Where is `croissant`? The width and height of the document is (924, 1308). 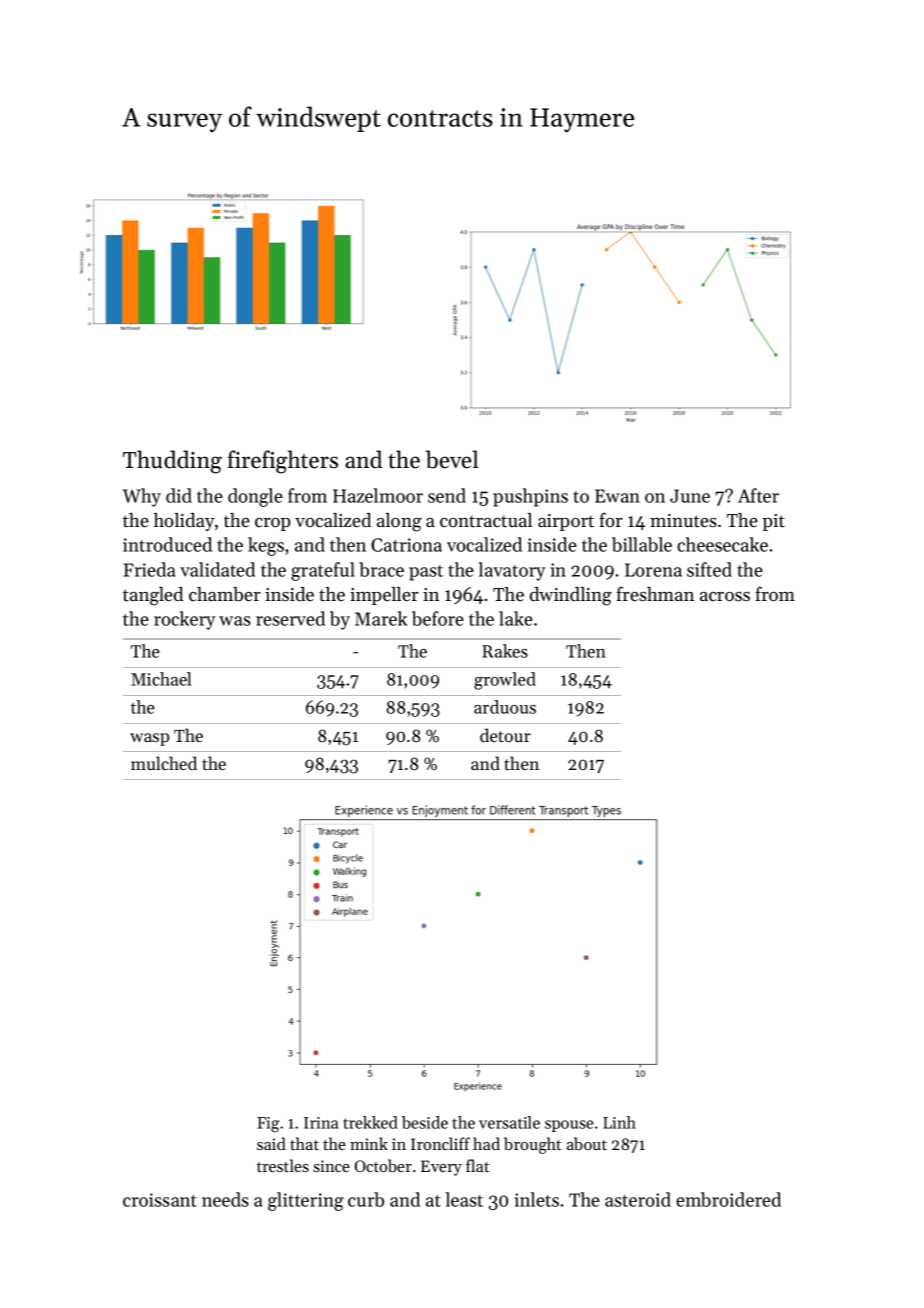 croissant is located at coordinates (160, 1200).
